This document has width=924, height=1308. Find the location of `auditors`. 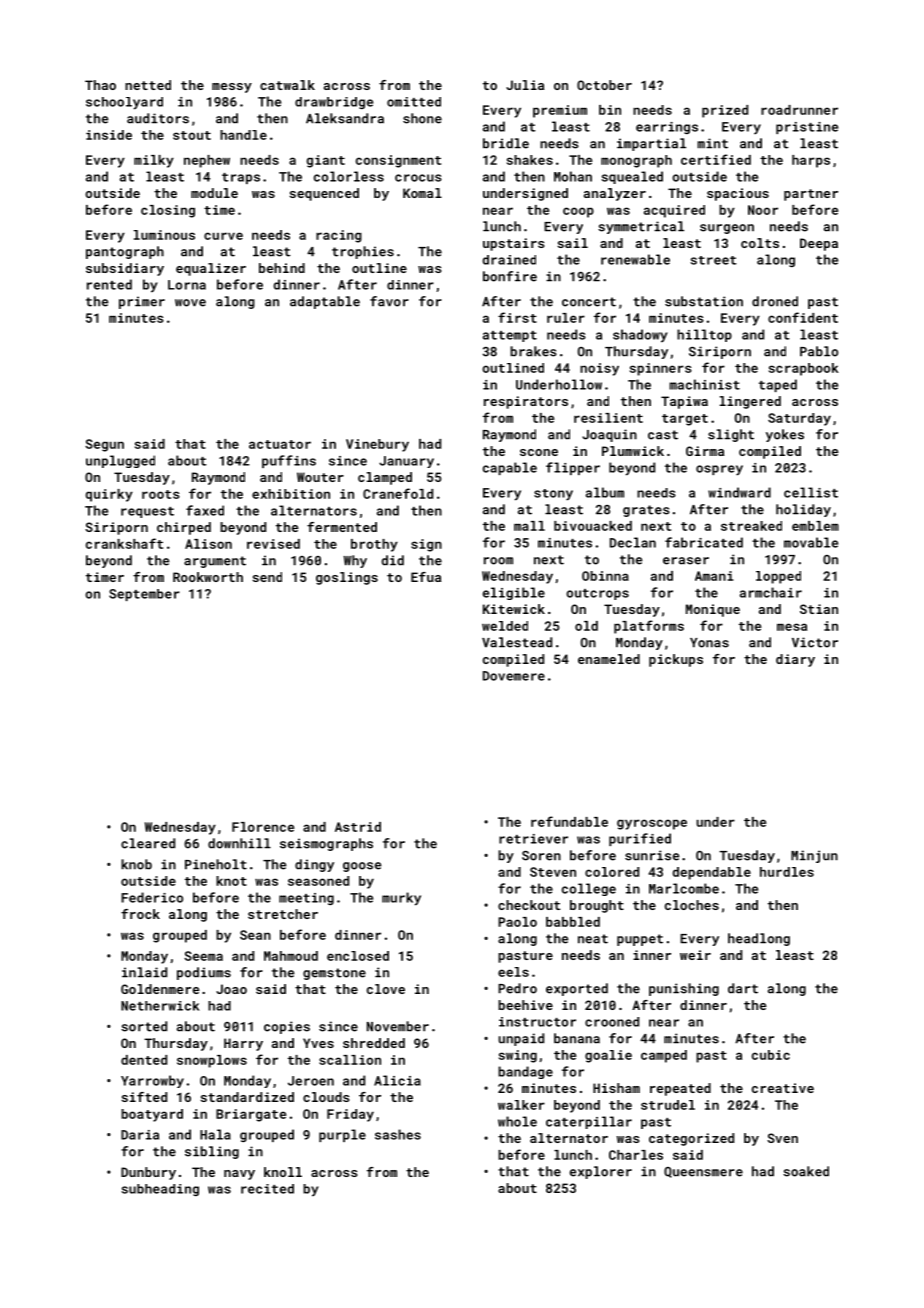

auditors is located at coordinates (158, 118).
